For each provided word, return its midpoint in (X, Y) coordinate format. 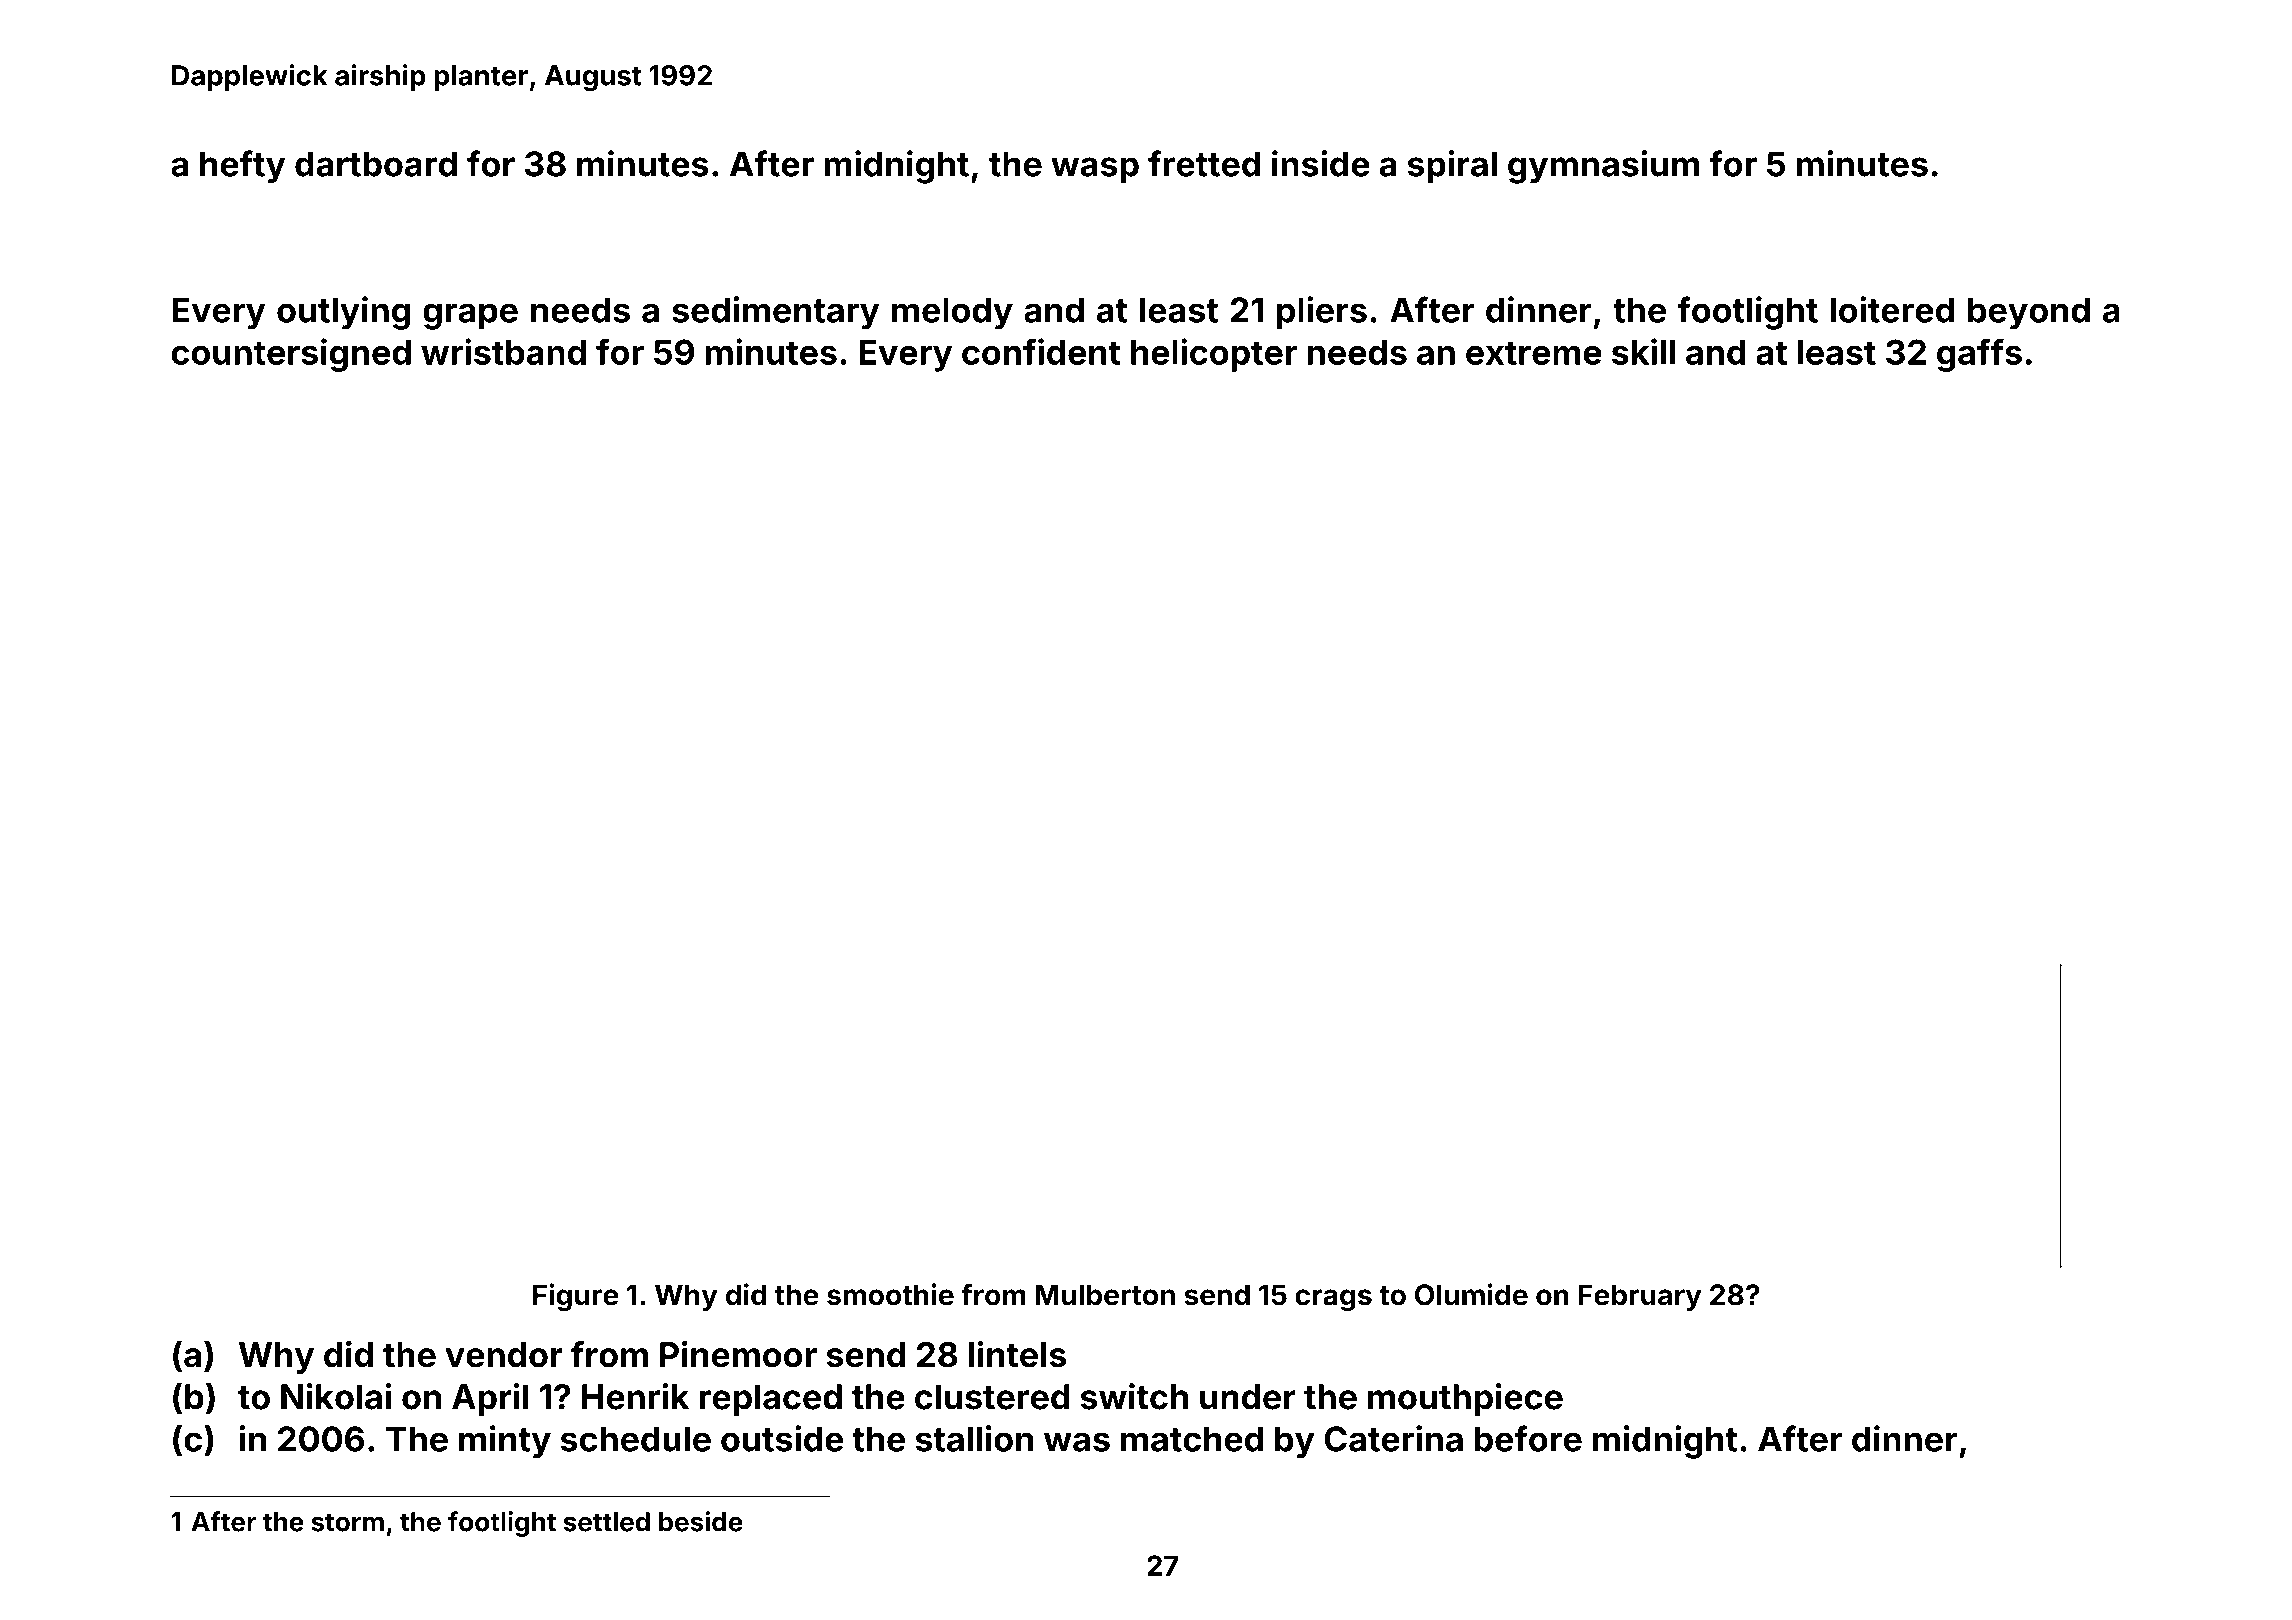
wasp (1095, 170)
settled (607, 1522)
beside (701, 1521)
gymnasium (1603, 167)
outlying (343, 313)
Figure (575, 1297)
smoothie (890, 1294)
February (1640, 1297)
